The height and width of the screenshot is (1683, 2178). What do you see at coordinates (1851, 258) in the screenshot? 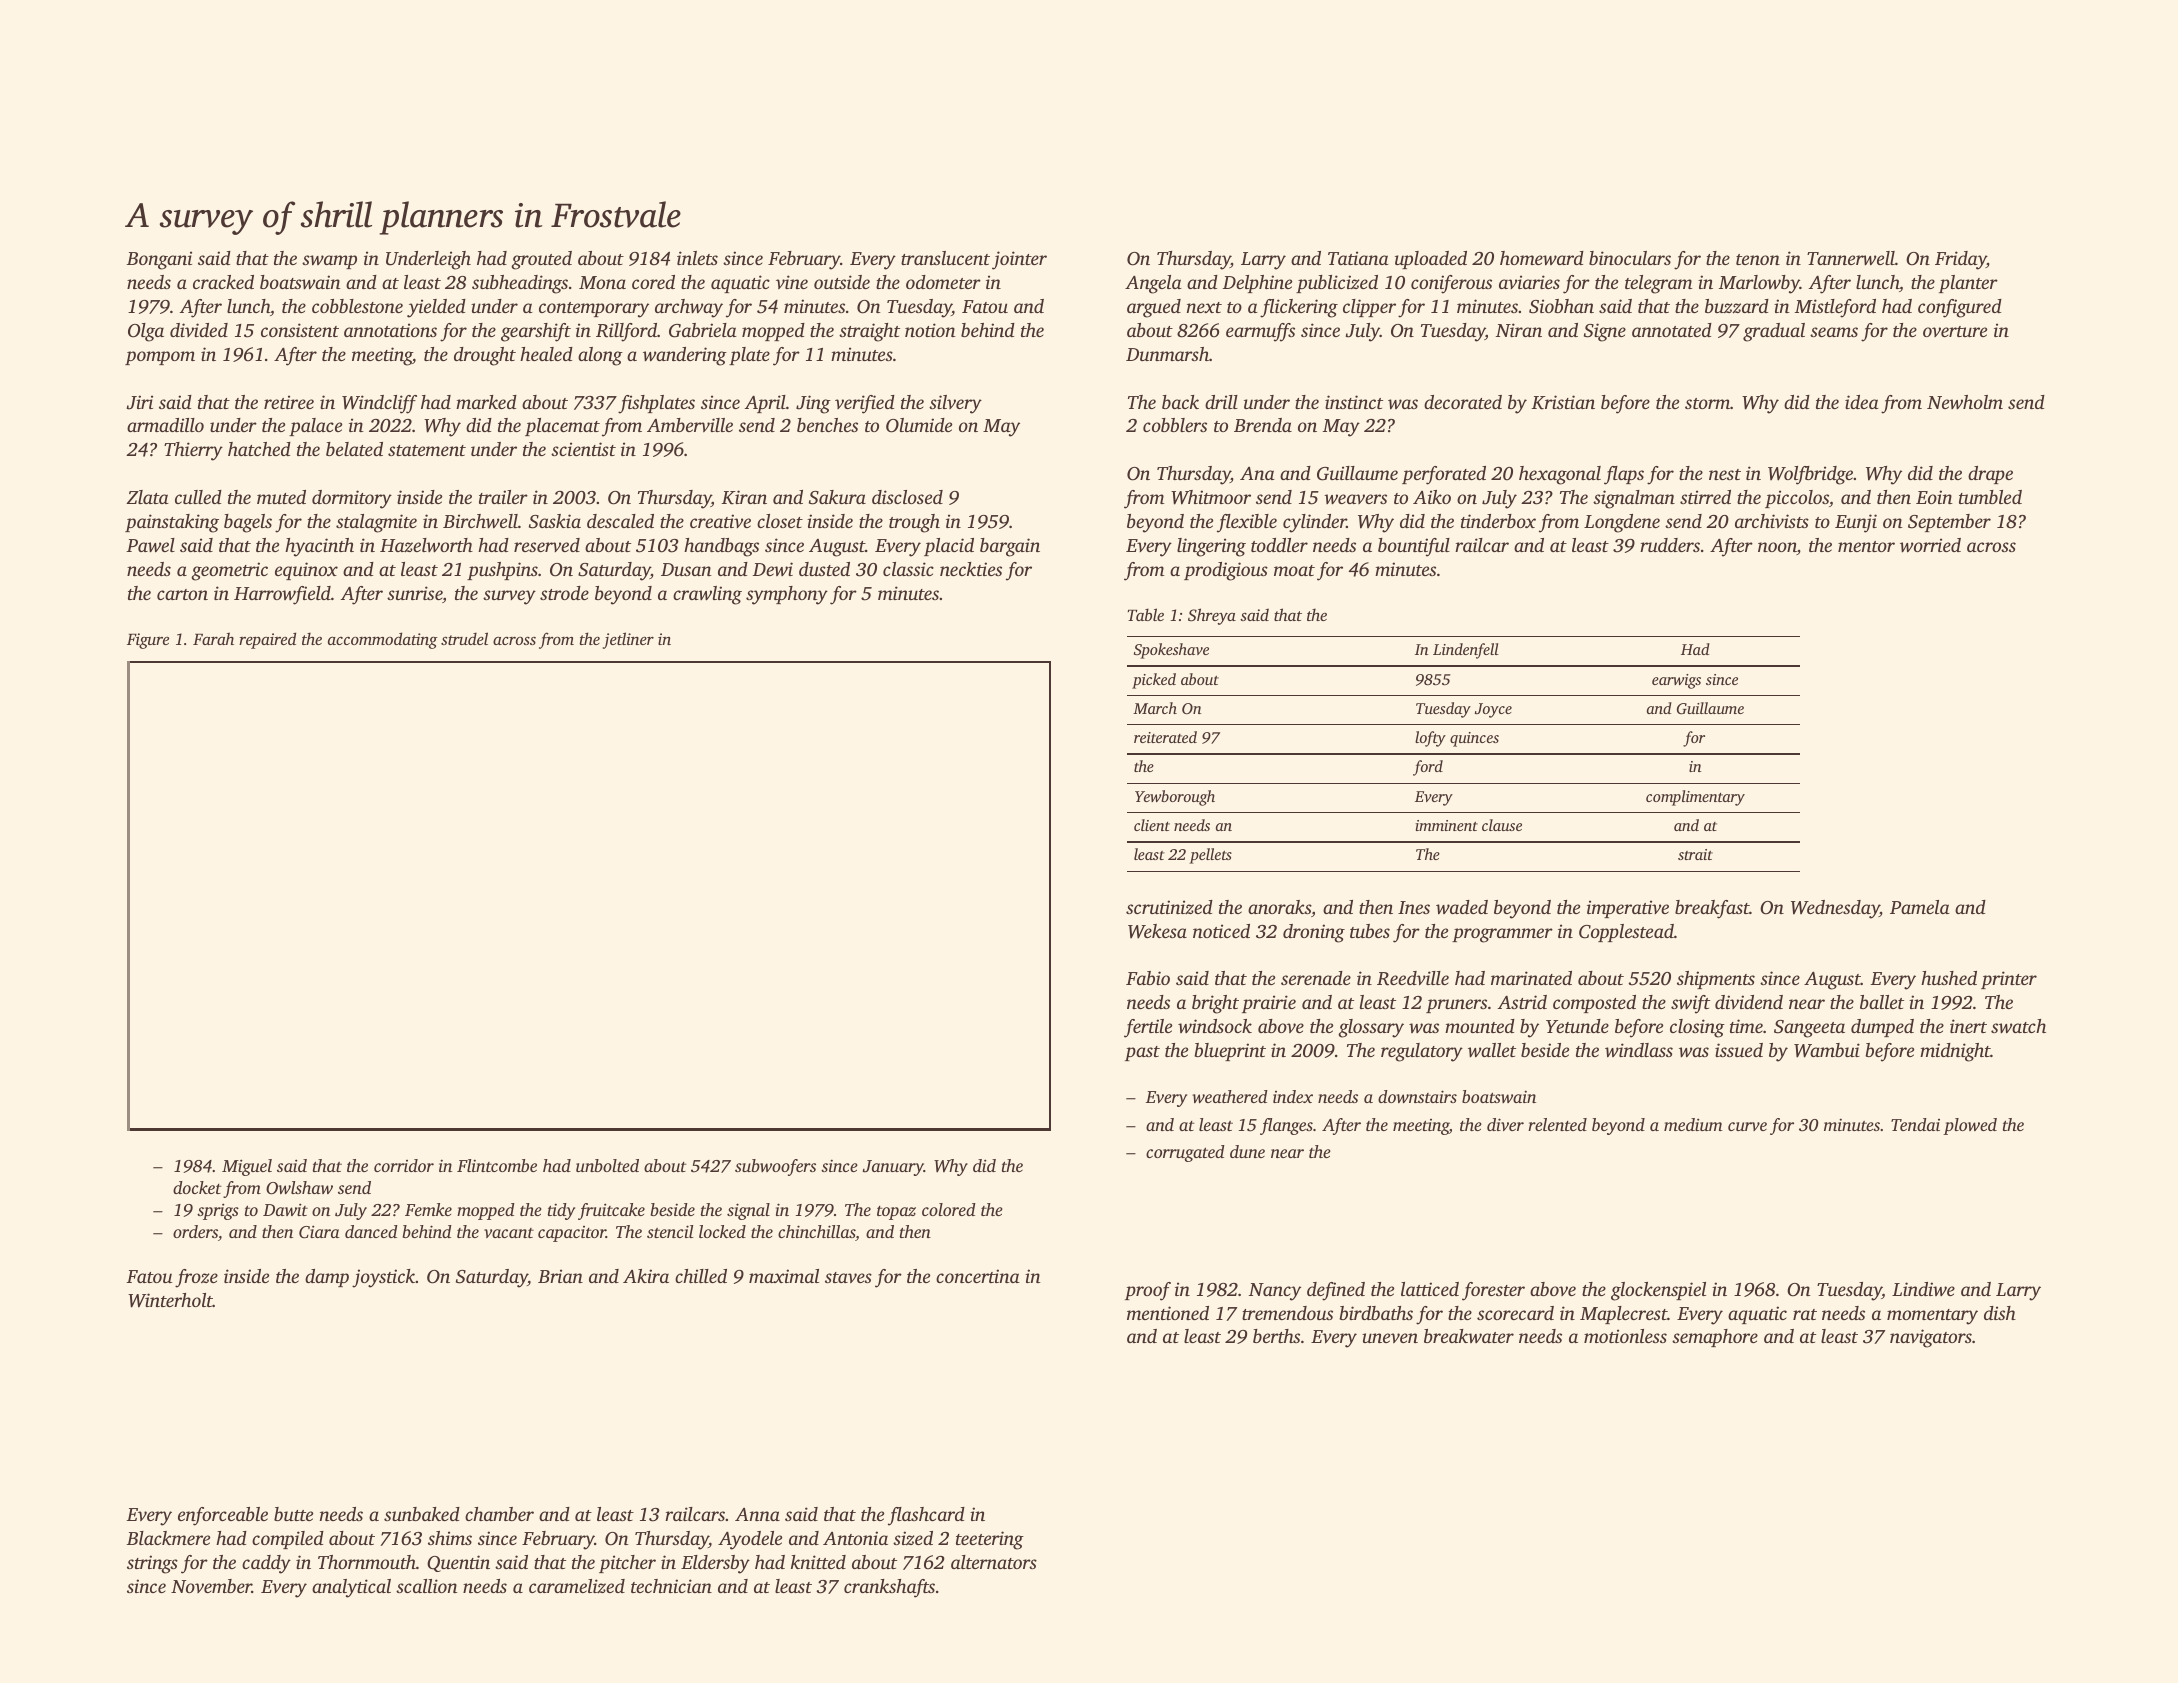
I see `Tannerwell` at bounding box center [1851, 258].
